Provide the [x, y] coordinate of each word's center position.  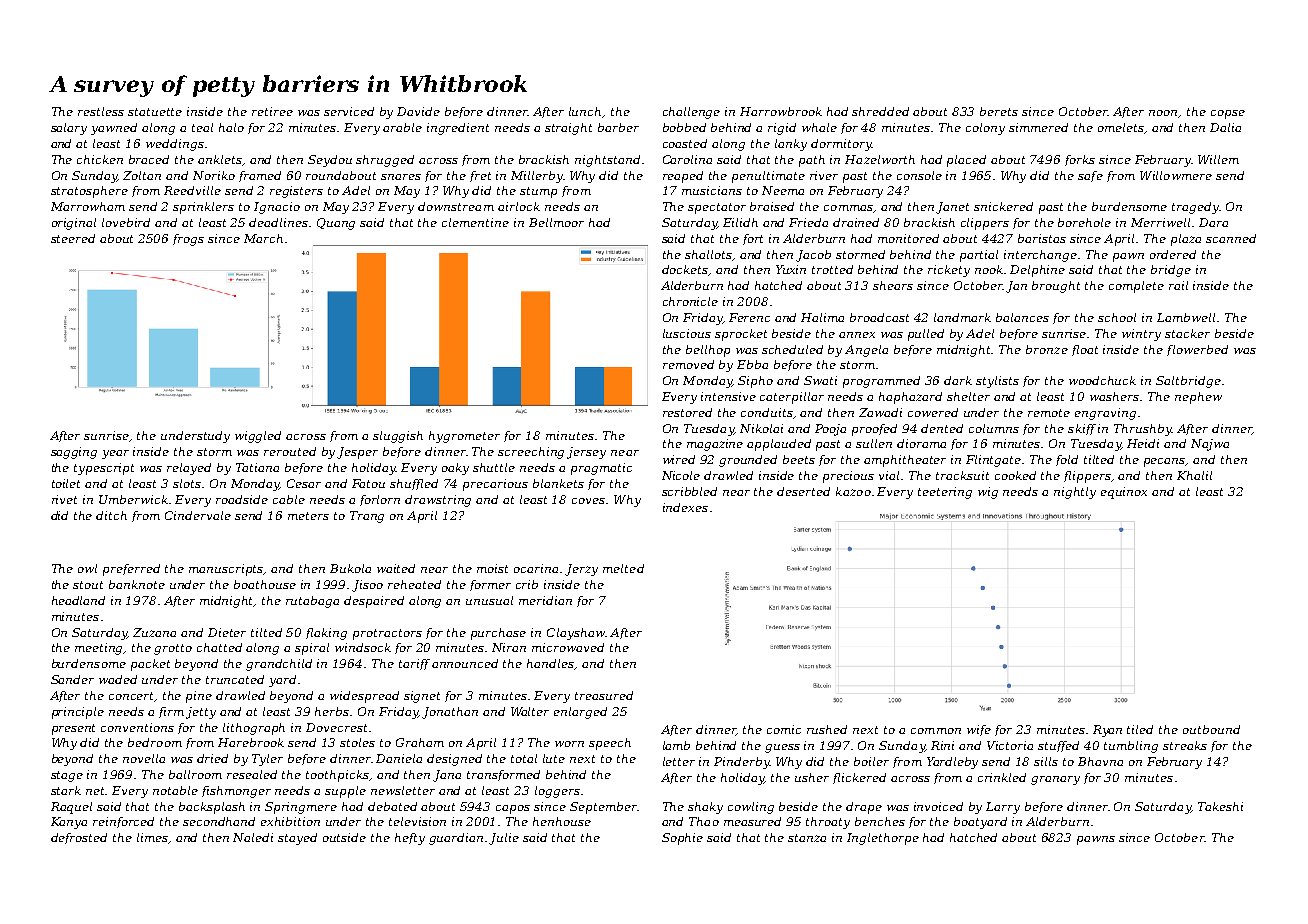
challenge [691, 113]
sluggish [398, 437]
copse [1228, 114]
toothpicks [338, 776]
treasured [604, 695]
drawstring [438, 501]
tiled [1140, 729]
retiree [272, 111]
